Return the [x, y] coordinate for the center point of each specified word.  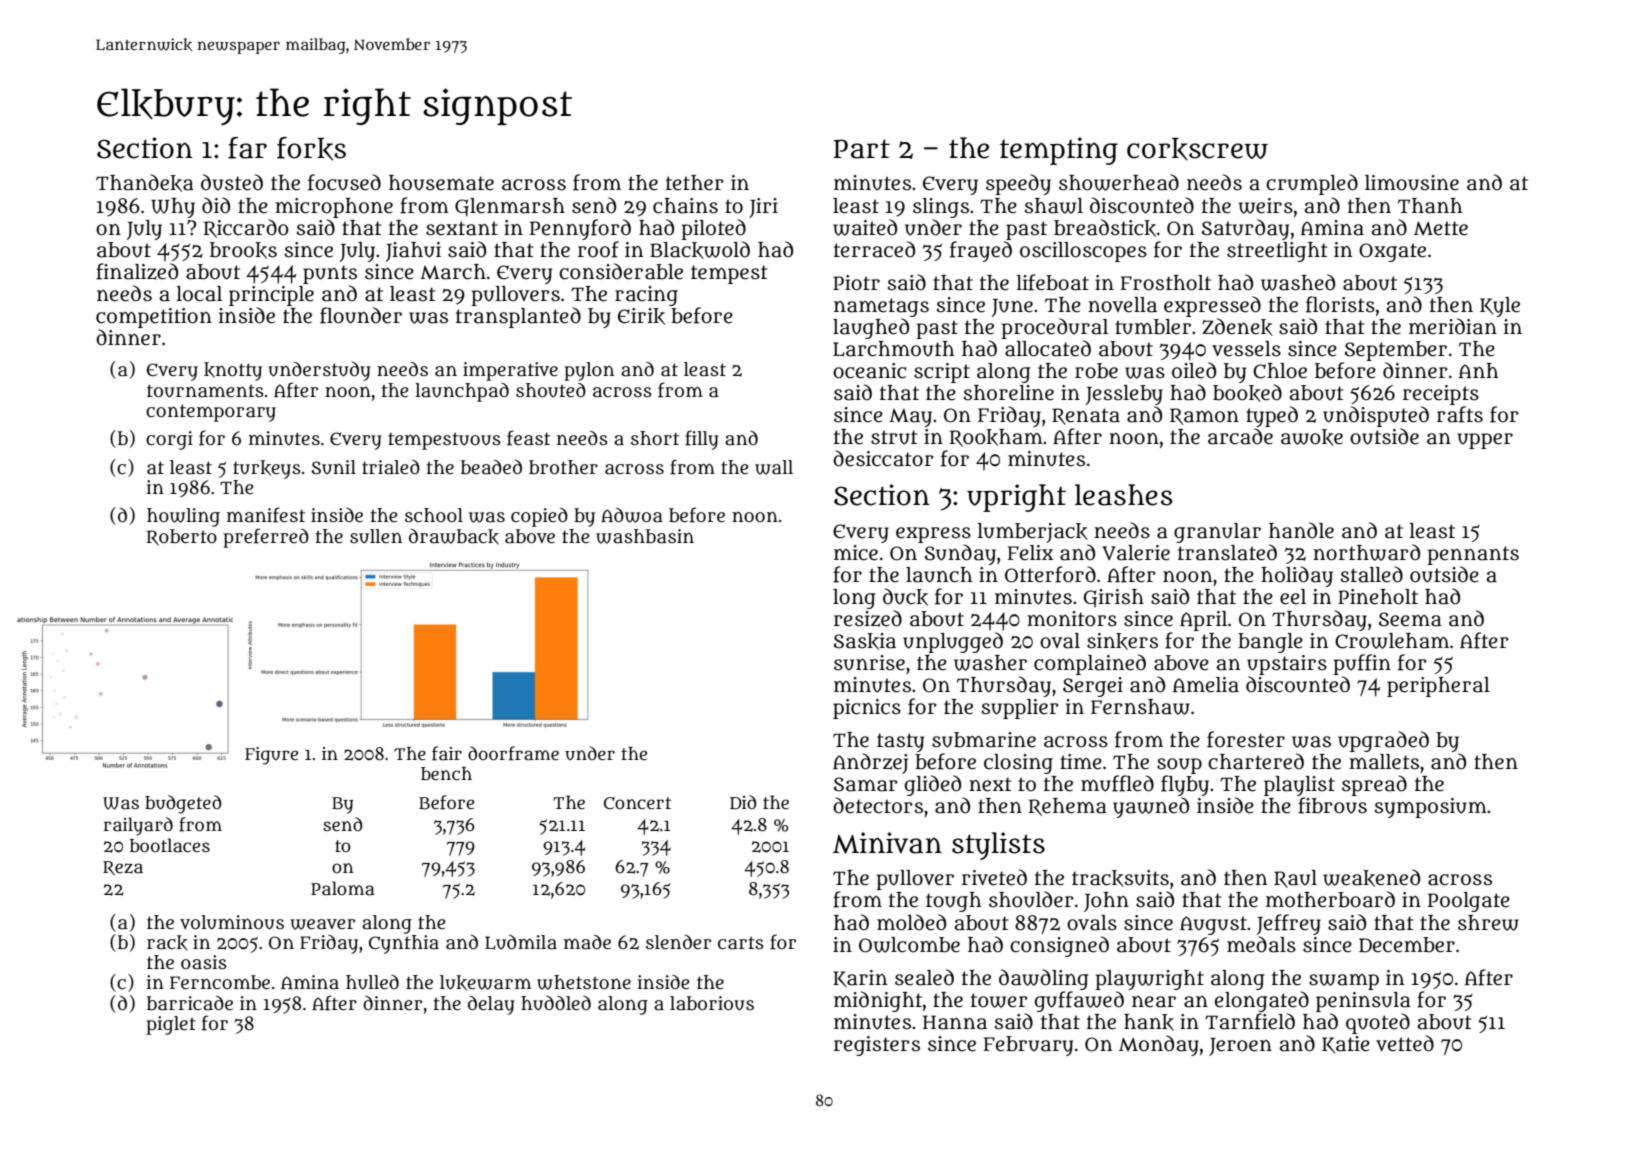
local [199, 294]
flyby [1185, 785]
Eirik [641, 316]
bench [446, 773]
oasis [204, 962]
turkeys [267, 469]
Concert [637, 803]
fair [447, 753]
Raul [1295, 879]
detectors [878, 805]
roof [598, 249]
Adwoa [632, 515]
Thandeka [145, 183]
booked [1247, 393]
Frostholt [1166, 283]
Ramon [1204, 416]
